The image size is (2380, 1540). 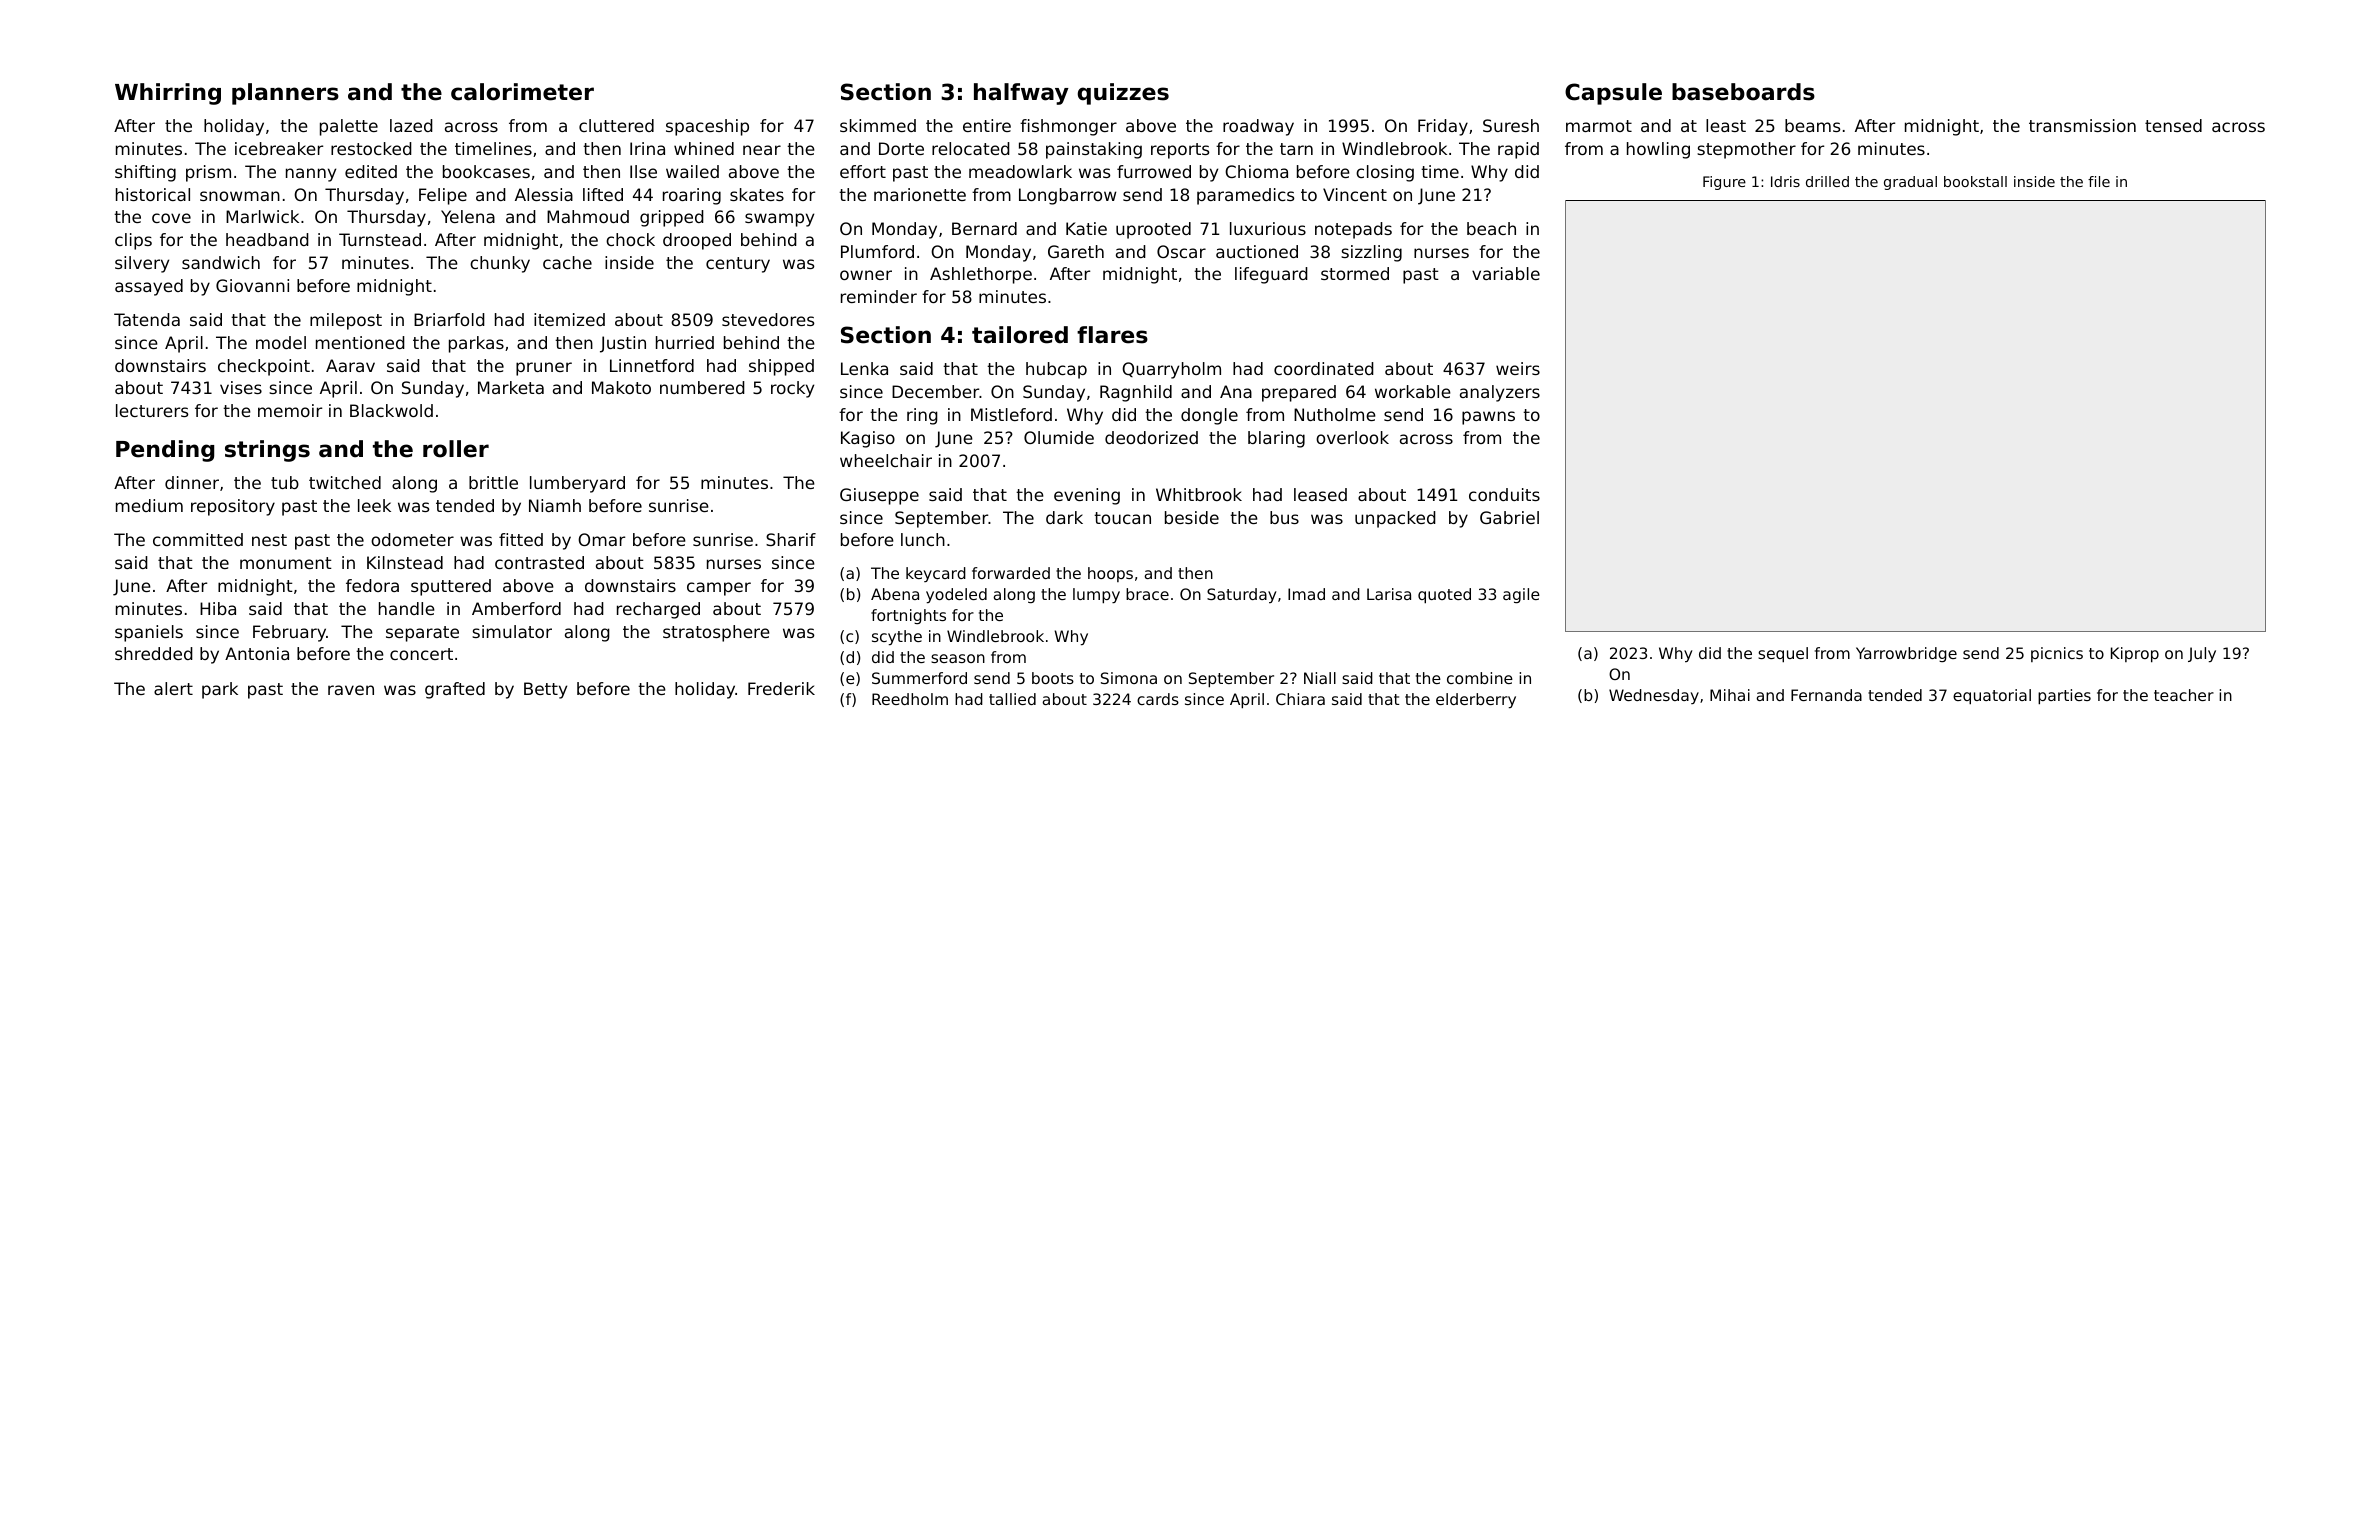 What do you see at coordinates (1743, 92) in the page?
I see `baseboards` at bounding box center [1743, 92].
